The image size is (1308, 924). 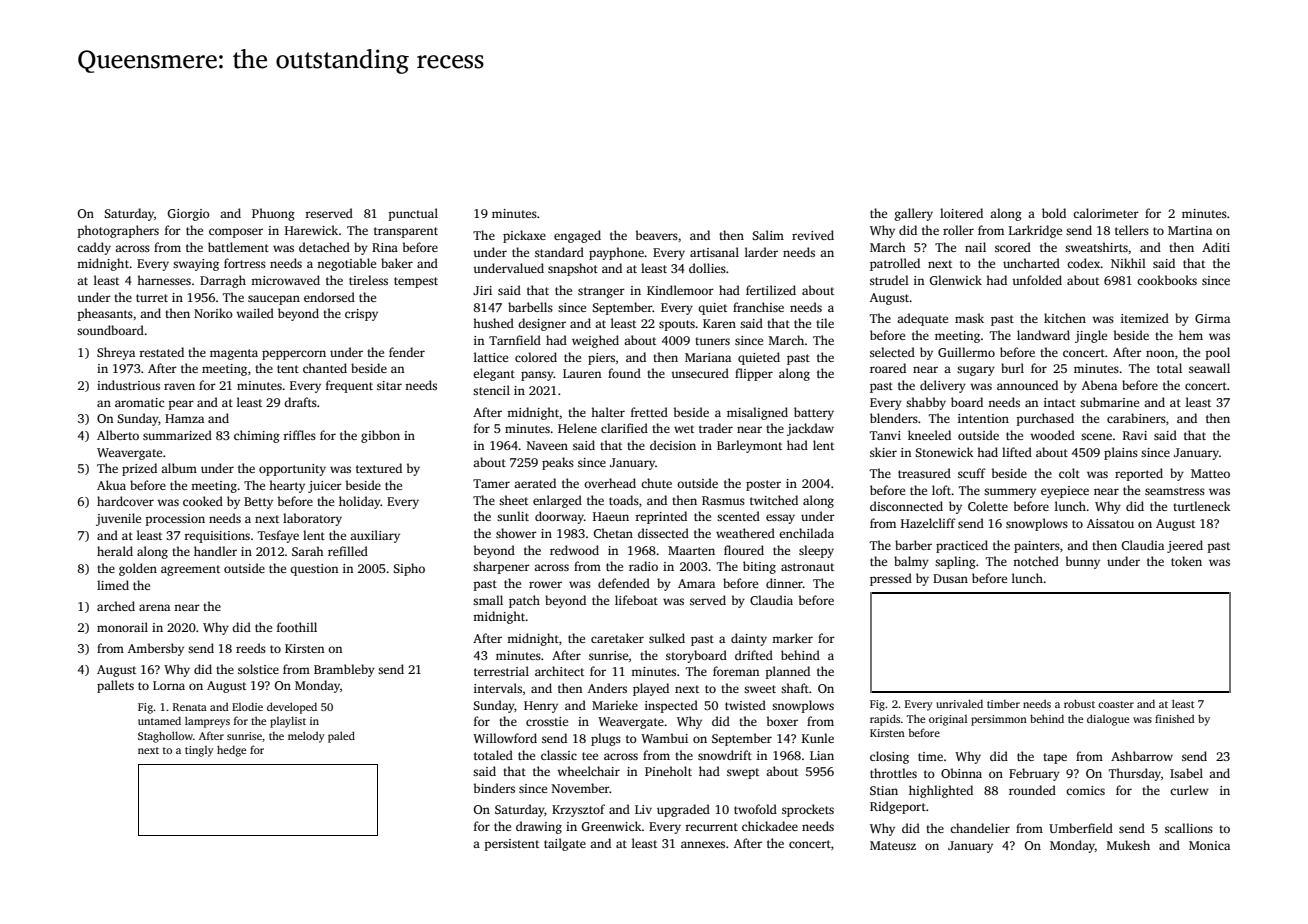 I want to click on submarine, so click(x=1109, y=402).
